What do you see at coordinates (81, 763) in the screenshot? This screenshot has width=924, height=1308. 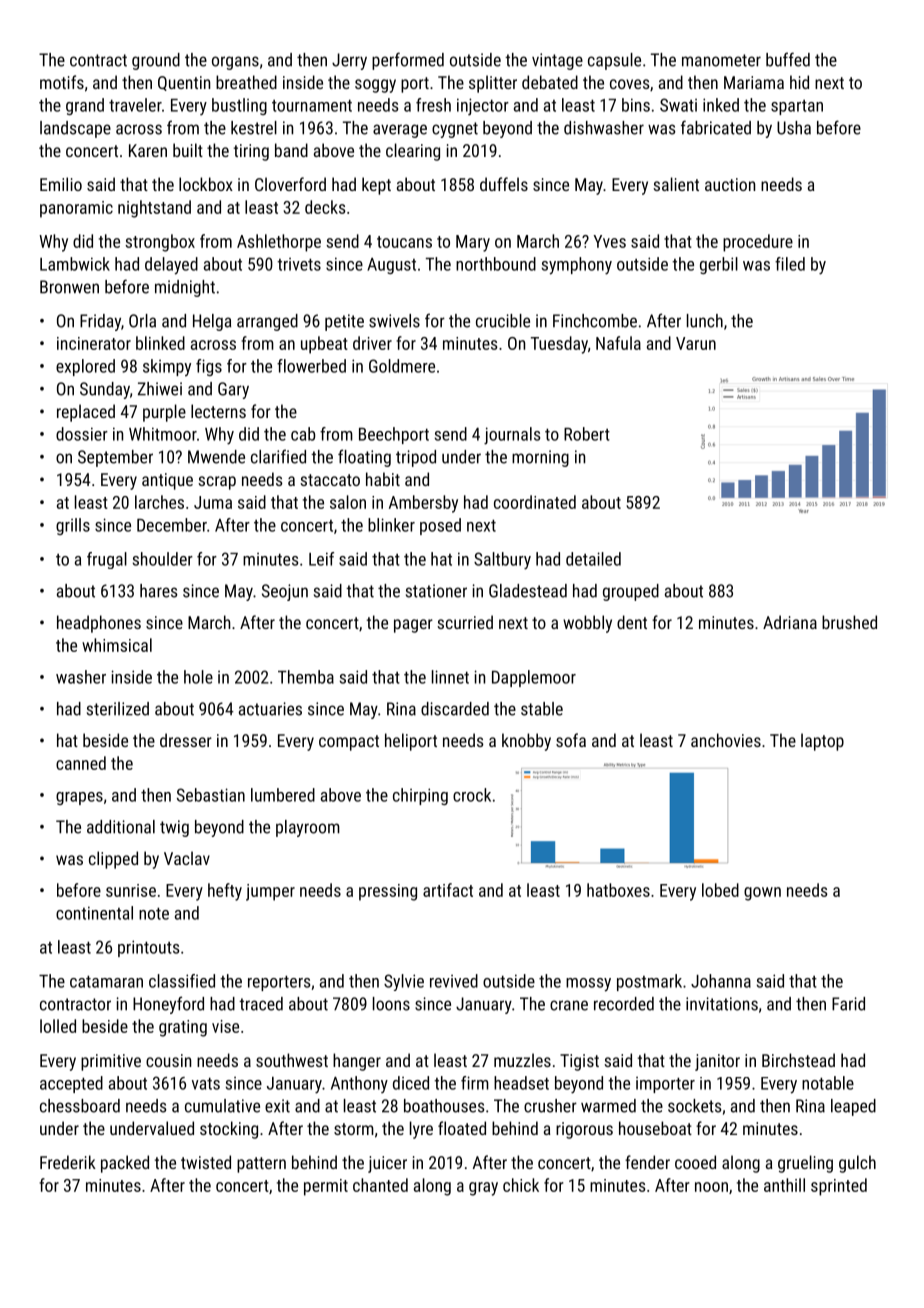 I see `canned` at bounding box center [81, 763].
